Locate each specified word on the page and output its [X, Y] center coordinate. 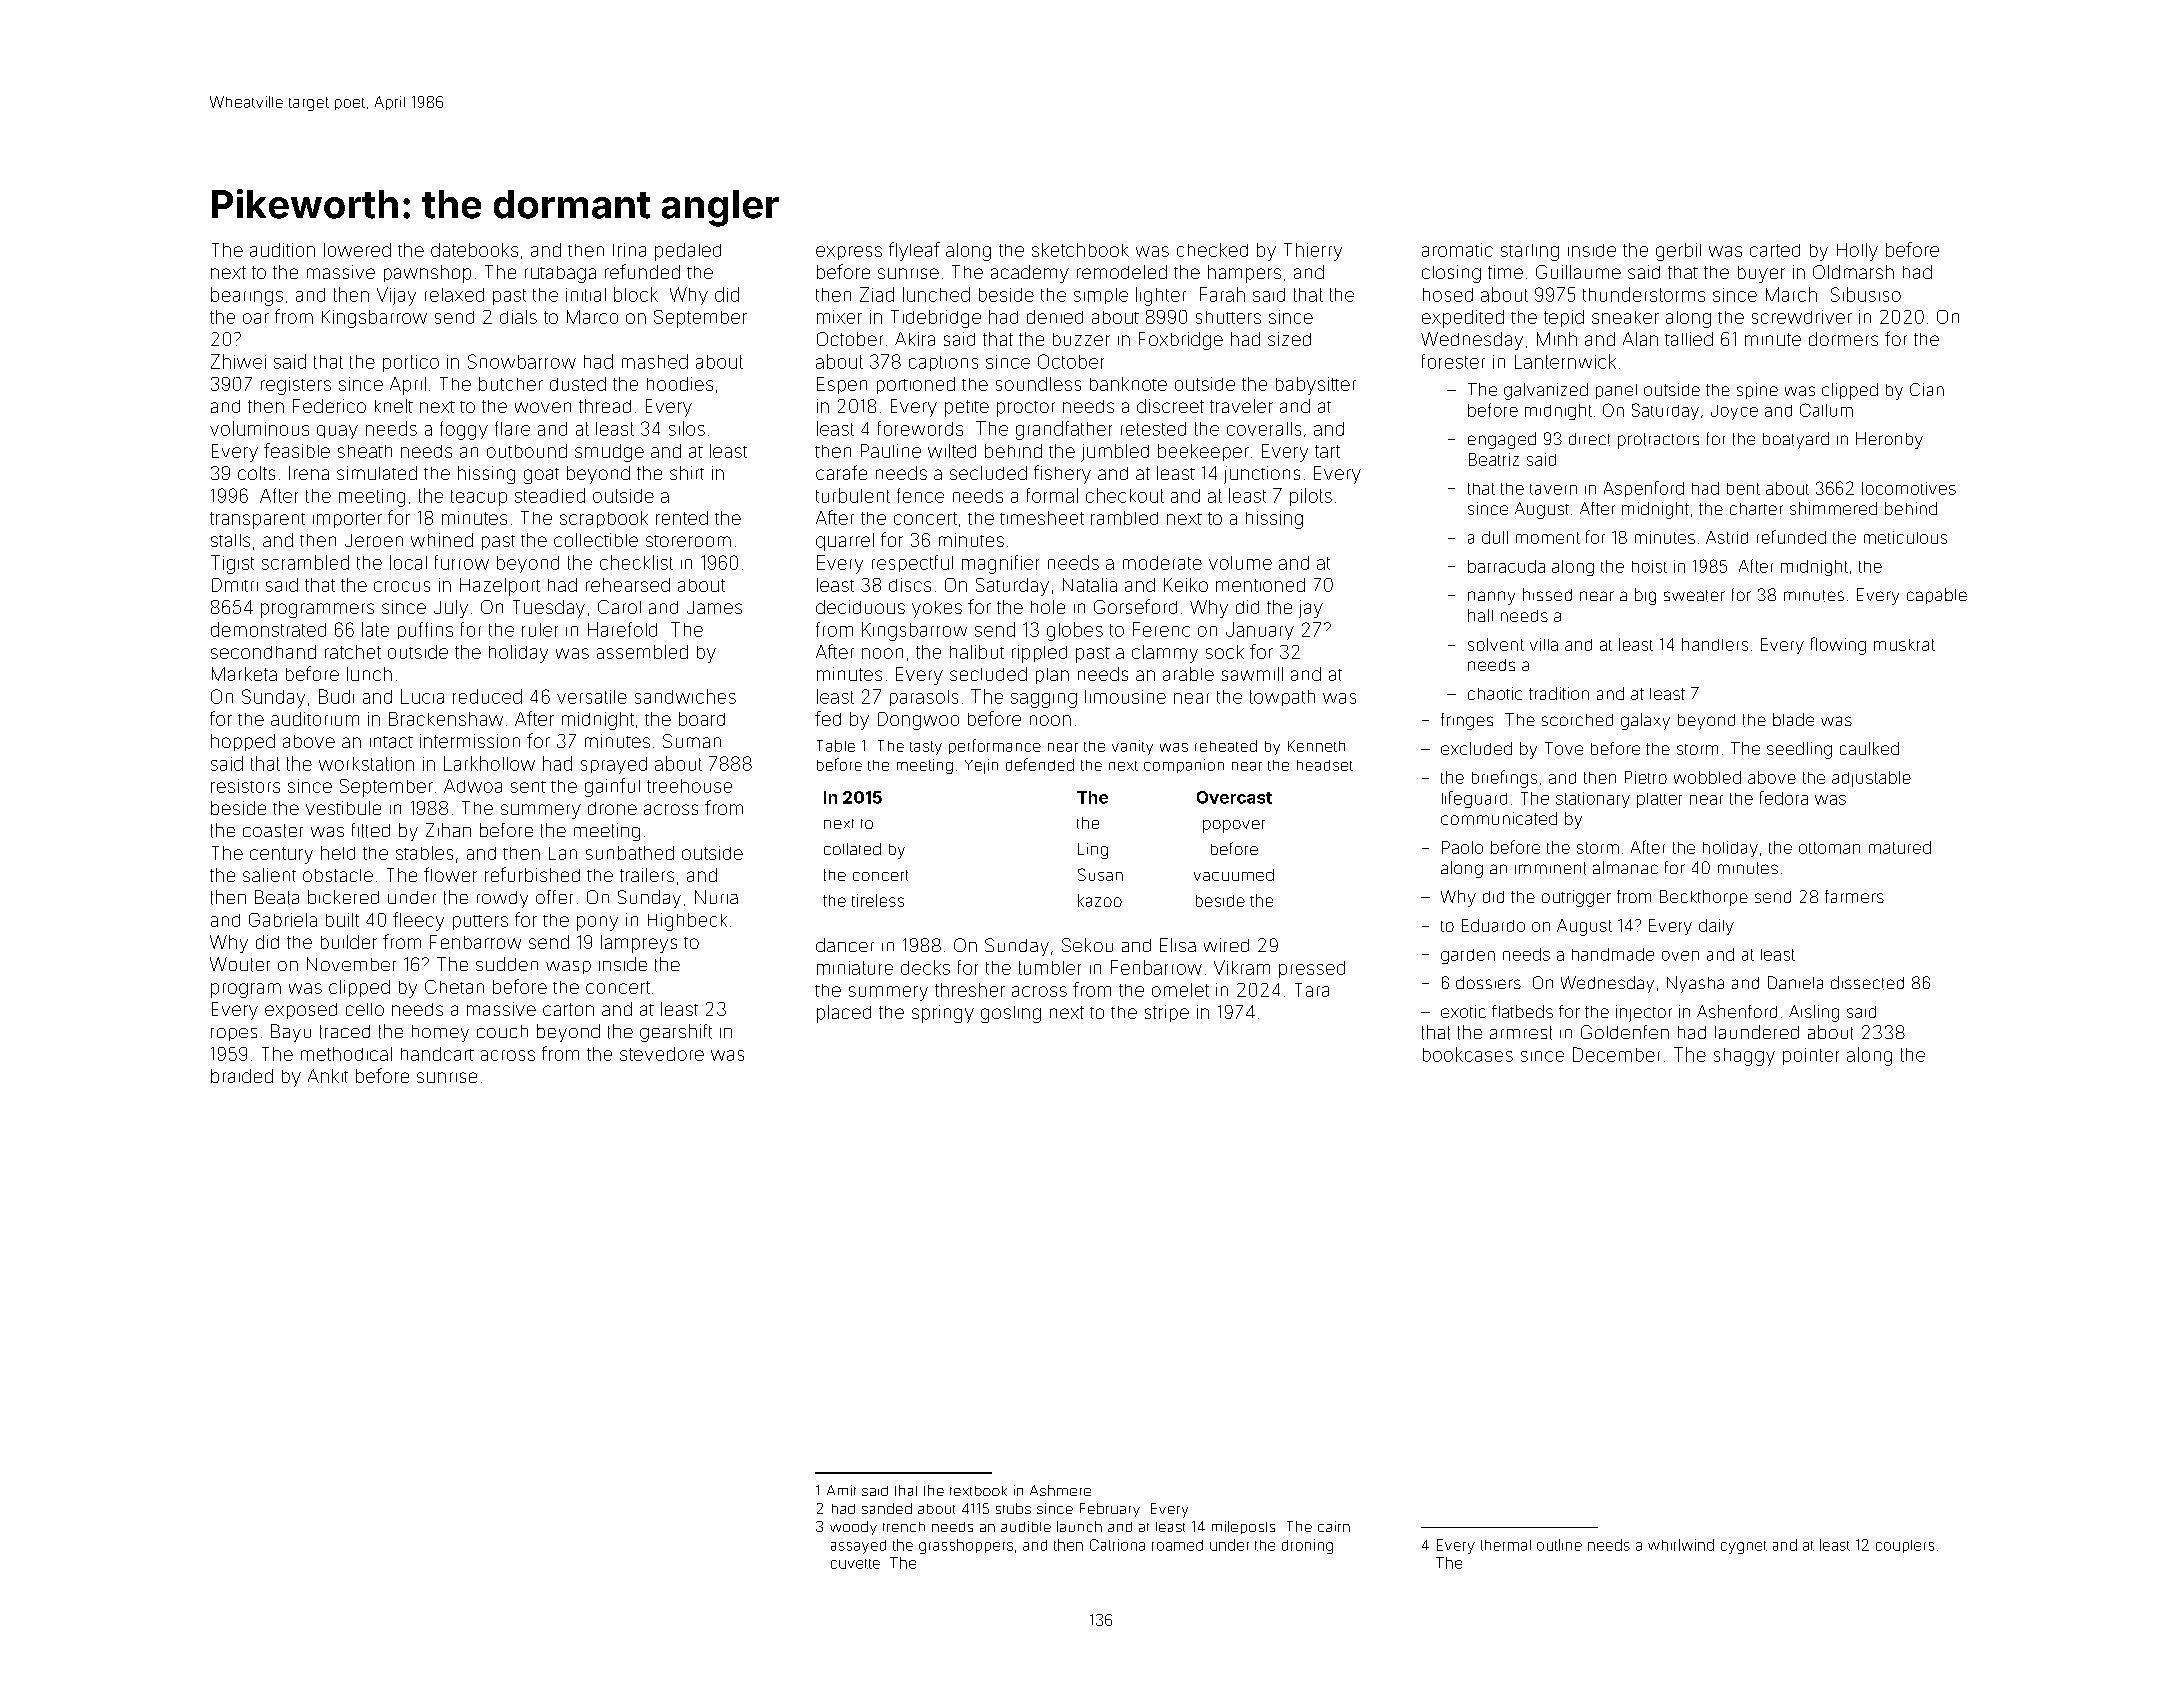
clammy [1165, 654]
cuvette [855, 1564]
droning [1307, 1546]
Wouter [240, 964]
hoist [1649, 566]
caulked [1869, 748]
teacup [479, 498]
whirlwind [1681, 1545]
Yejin [981, 766]
